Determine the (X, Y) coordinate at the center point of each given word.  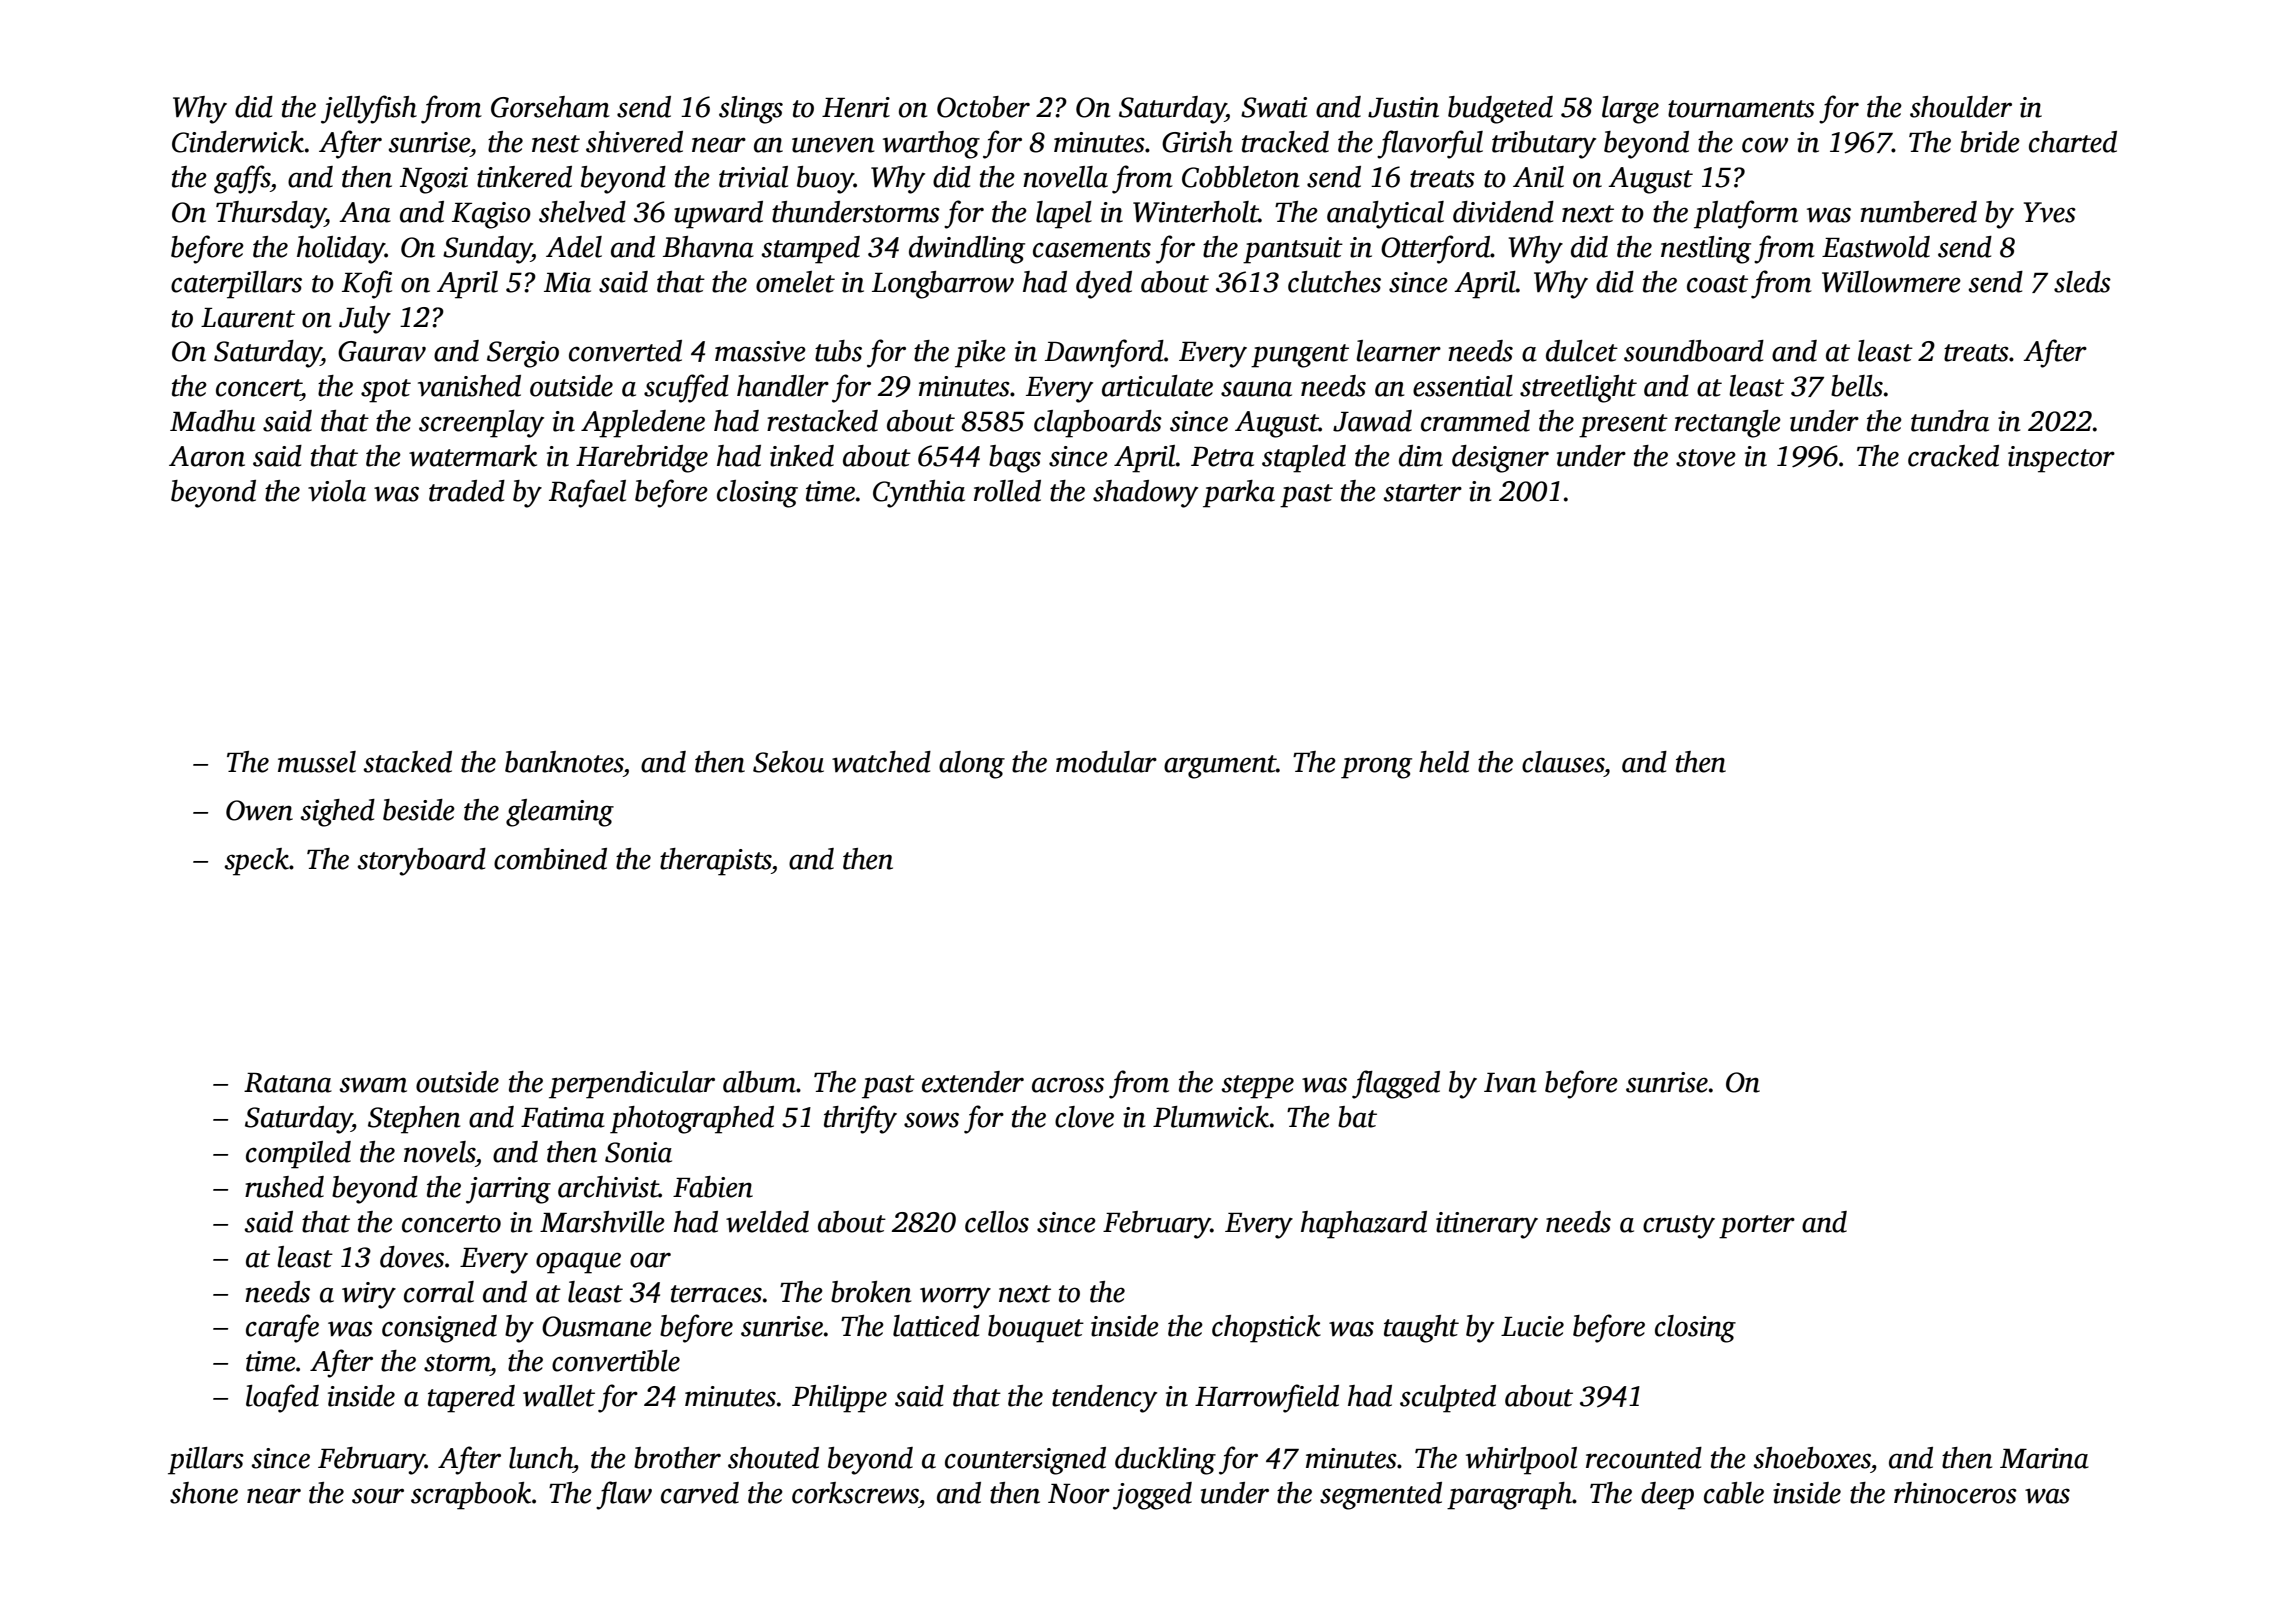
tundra (1950, 421)
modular (1106, 762)
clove (1084, 1117)
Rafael (587, 493)
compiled (298, 1155)
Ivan (1510, 1083)
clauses (1563, 762)
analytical (1385, 215)
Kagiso (491, 215)
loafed (282, 1398)
